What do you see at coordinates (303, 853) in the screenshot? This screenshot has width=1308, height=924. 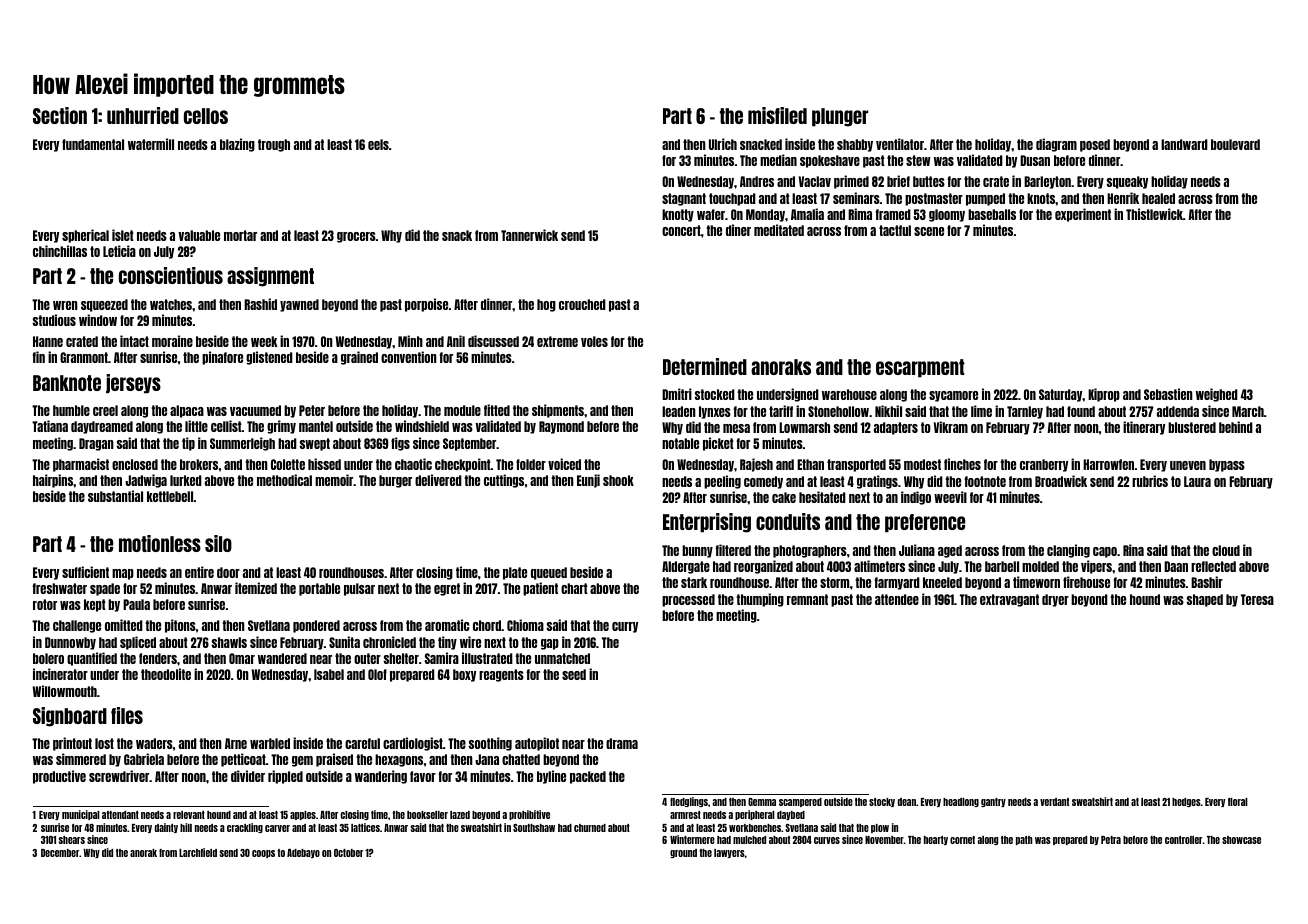 I see `Adebayo` at bounding box center [303, 853].
